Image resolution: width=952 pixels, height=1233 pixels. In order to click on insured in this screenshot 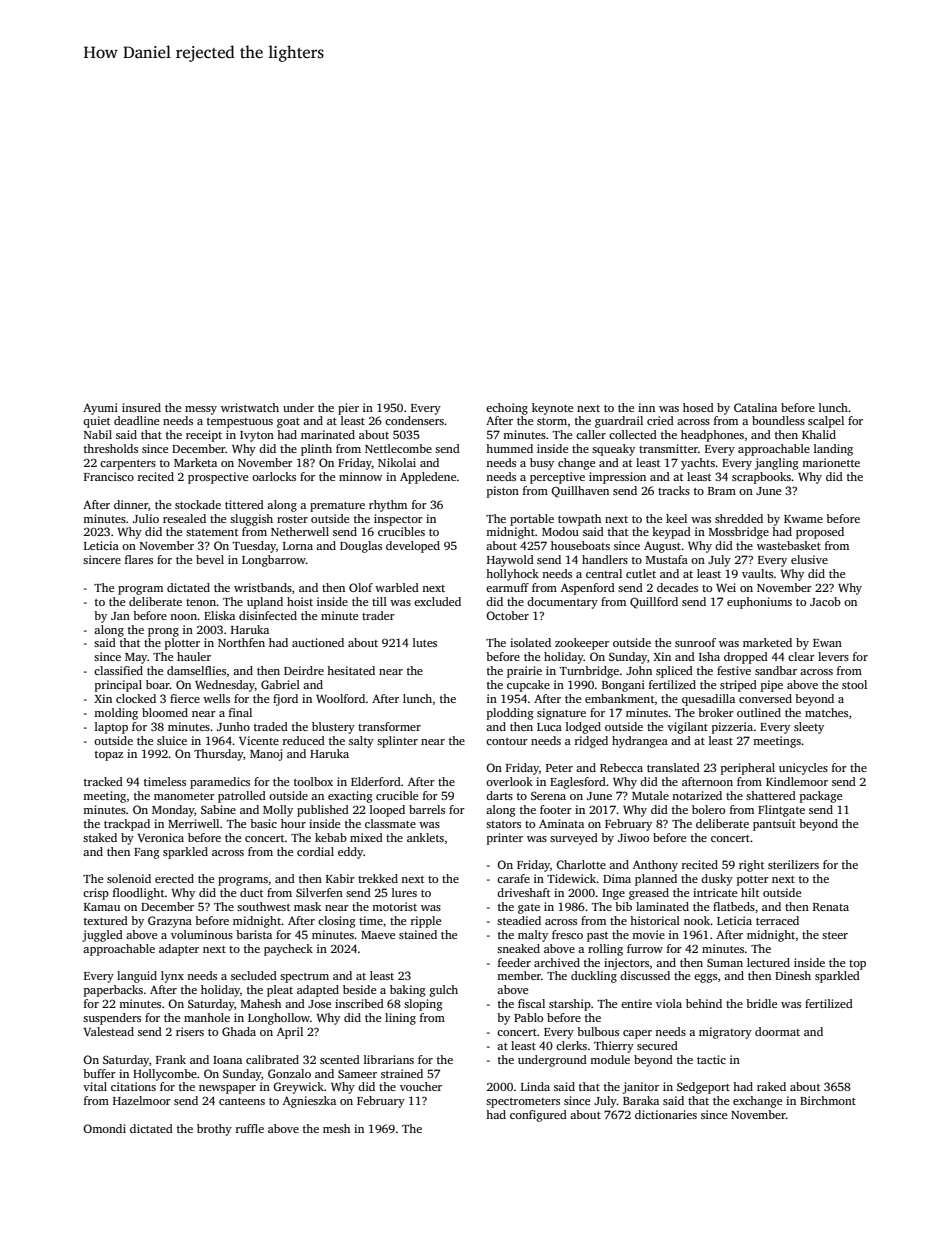, I will do `click(141, 407)`.
